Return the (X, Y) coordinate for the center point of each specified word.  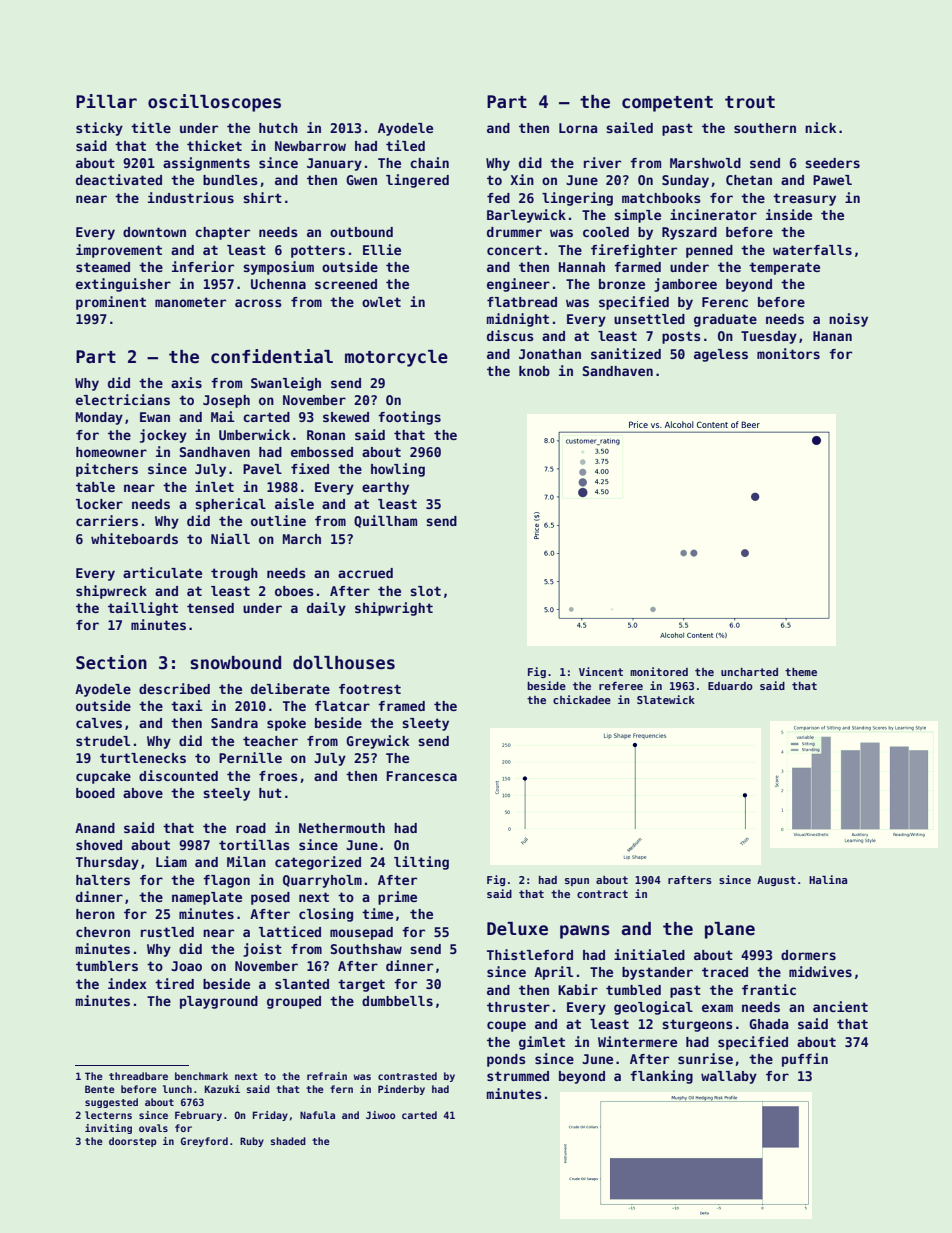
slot (425, 591)
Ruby (252, 1142)
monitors (788, 353)
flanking (661, 1077)
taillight (143, 609)
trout (750, 102)
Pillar (106, 101)
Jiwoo (380, 1115)
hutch (278, 128)
